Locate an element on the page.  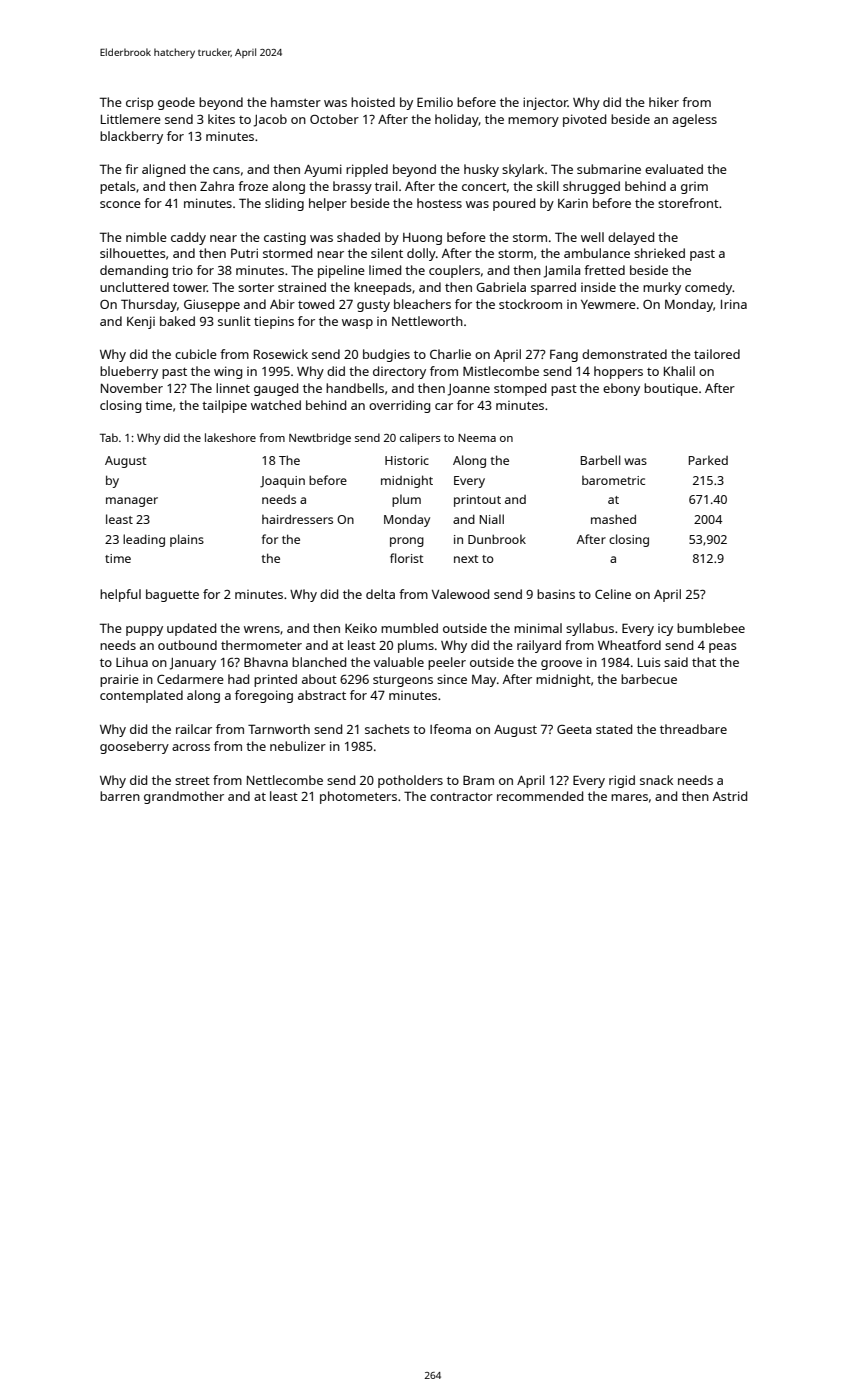
stomped is located at coordinates (520, 389).
